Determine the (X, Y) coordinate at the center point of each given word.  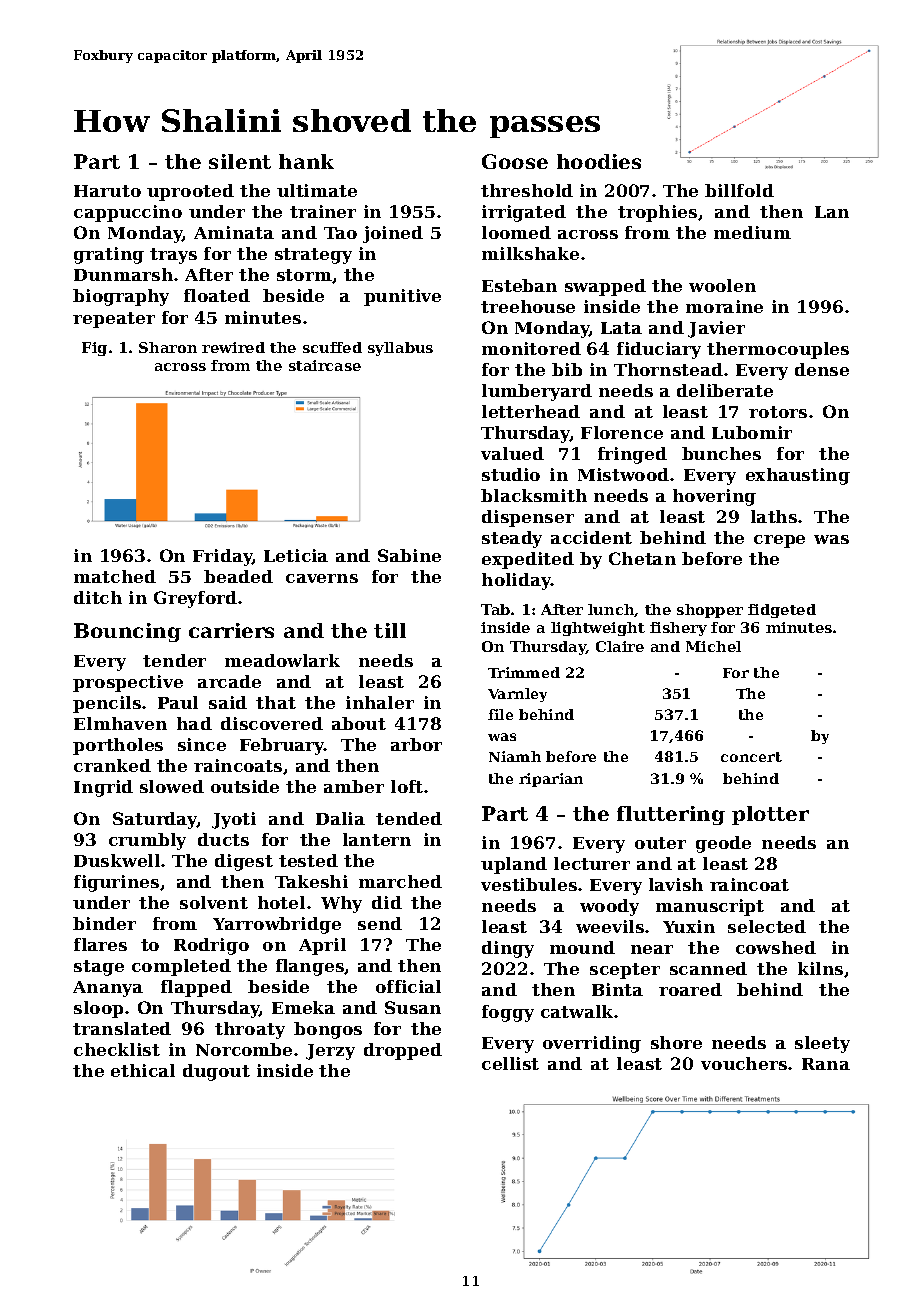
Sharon (168, 347)
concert (751, 757)
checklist (117, 1049)
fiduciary (659, 350)
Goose (515, 161)
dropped (403, 1051)
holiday (516, 581)
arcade (229, 681)
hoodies (599, 161)
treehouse (528, 306)
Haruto (107, 191)
